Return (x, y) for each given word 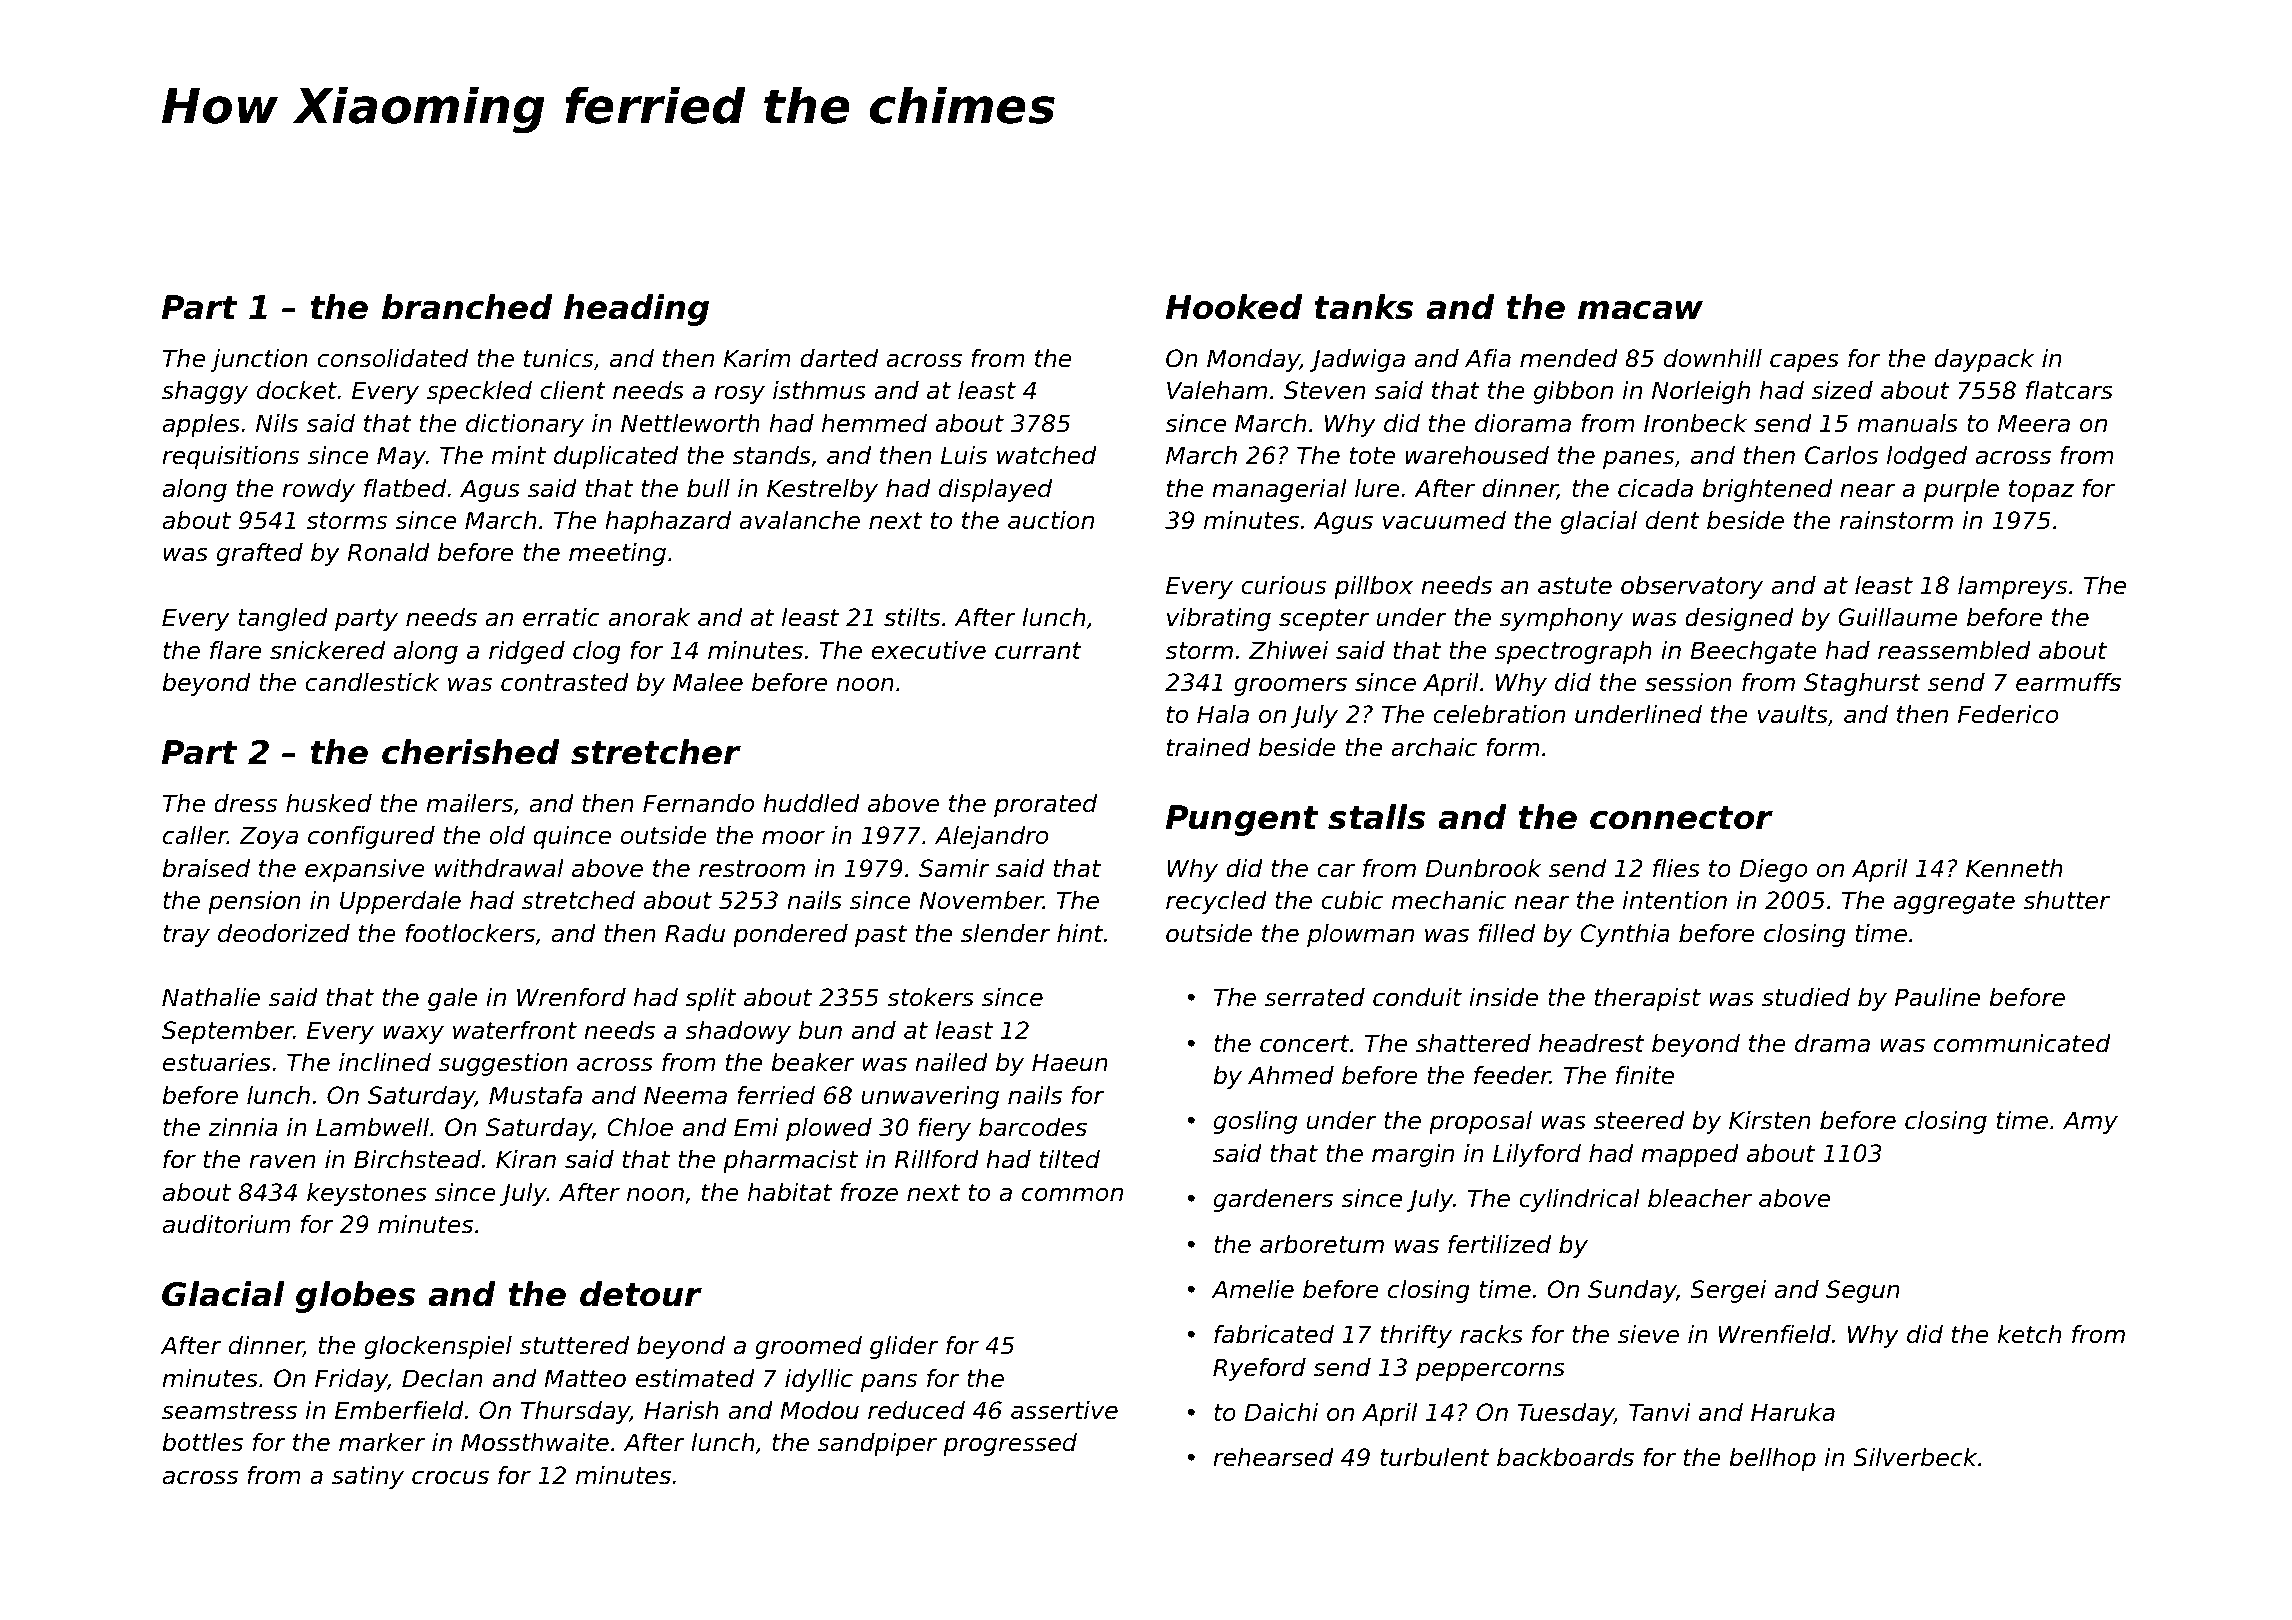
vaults (1793, 714)
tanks (1363, 307)
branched (467, 307)
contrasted (565, 682)
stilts (912, 617)
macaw (1640, 310)
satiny (368, 1477)
